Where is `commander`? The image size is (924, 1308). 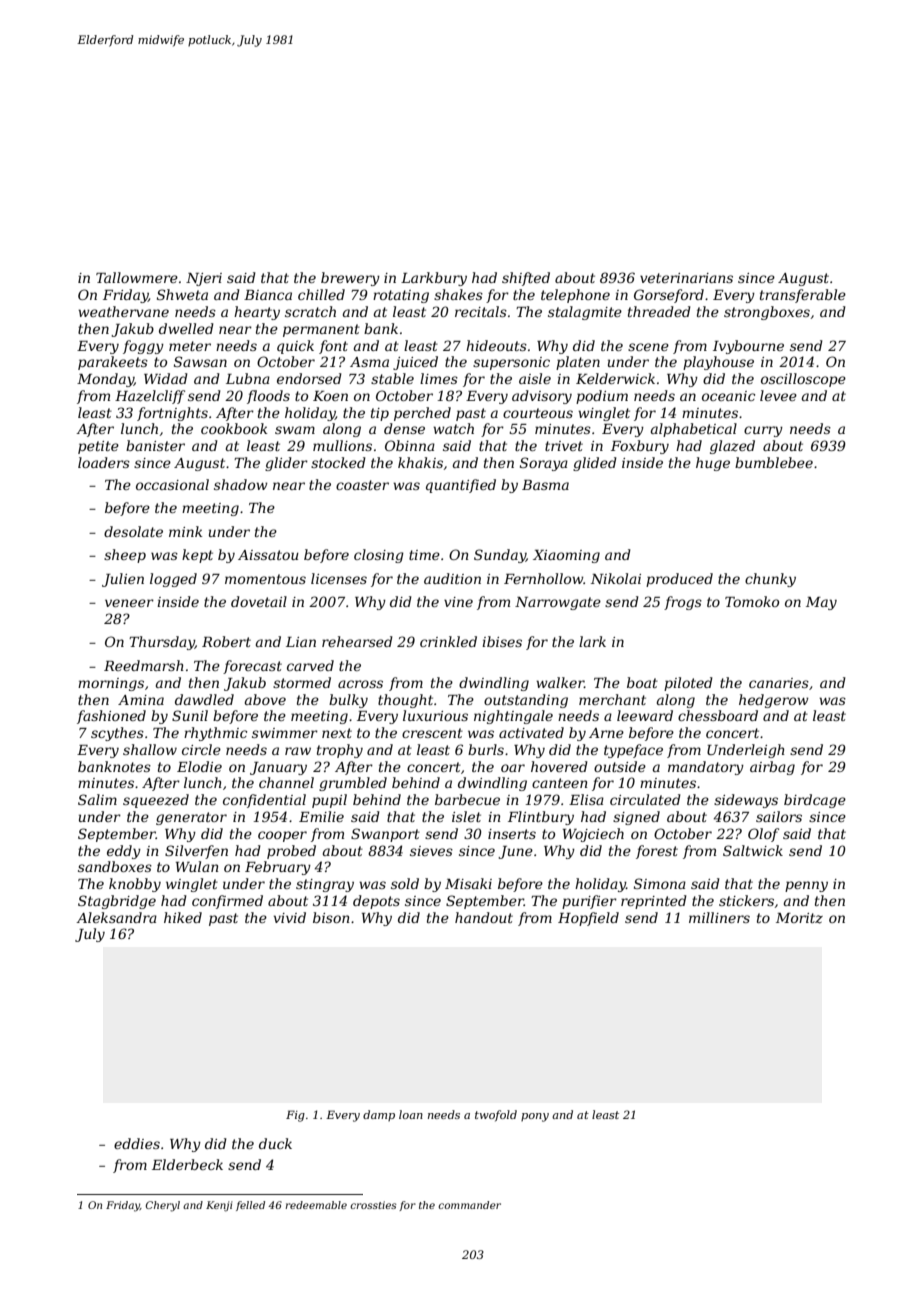
commander is located at coordinates (469, 1205).
